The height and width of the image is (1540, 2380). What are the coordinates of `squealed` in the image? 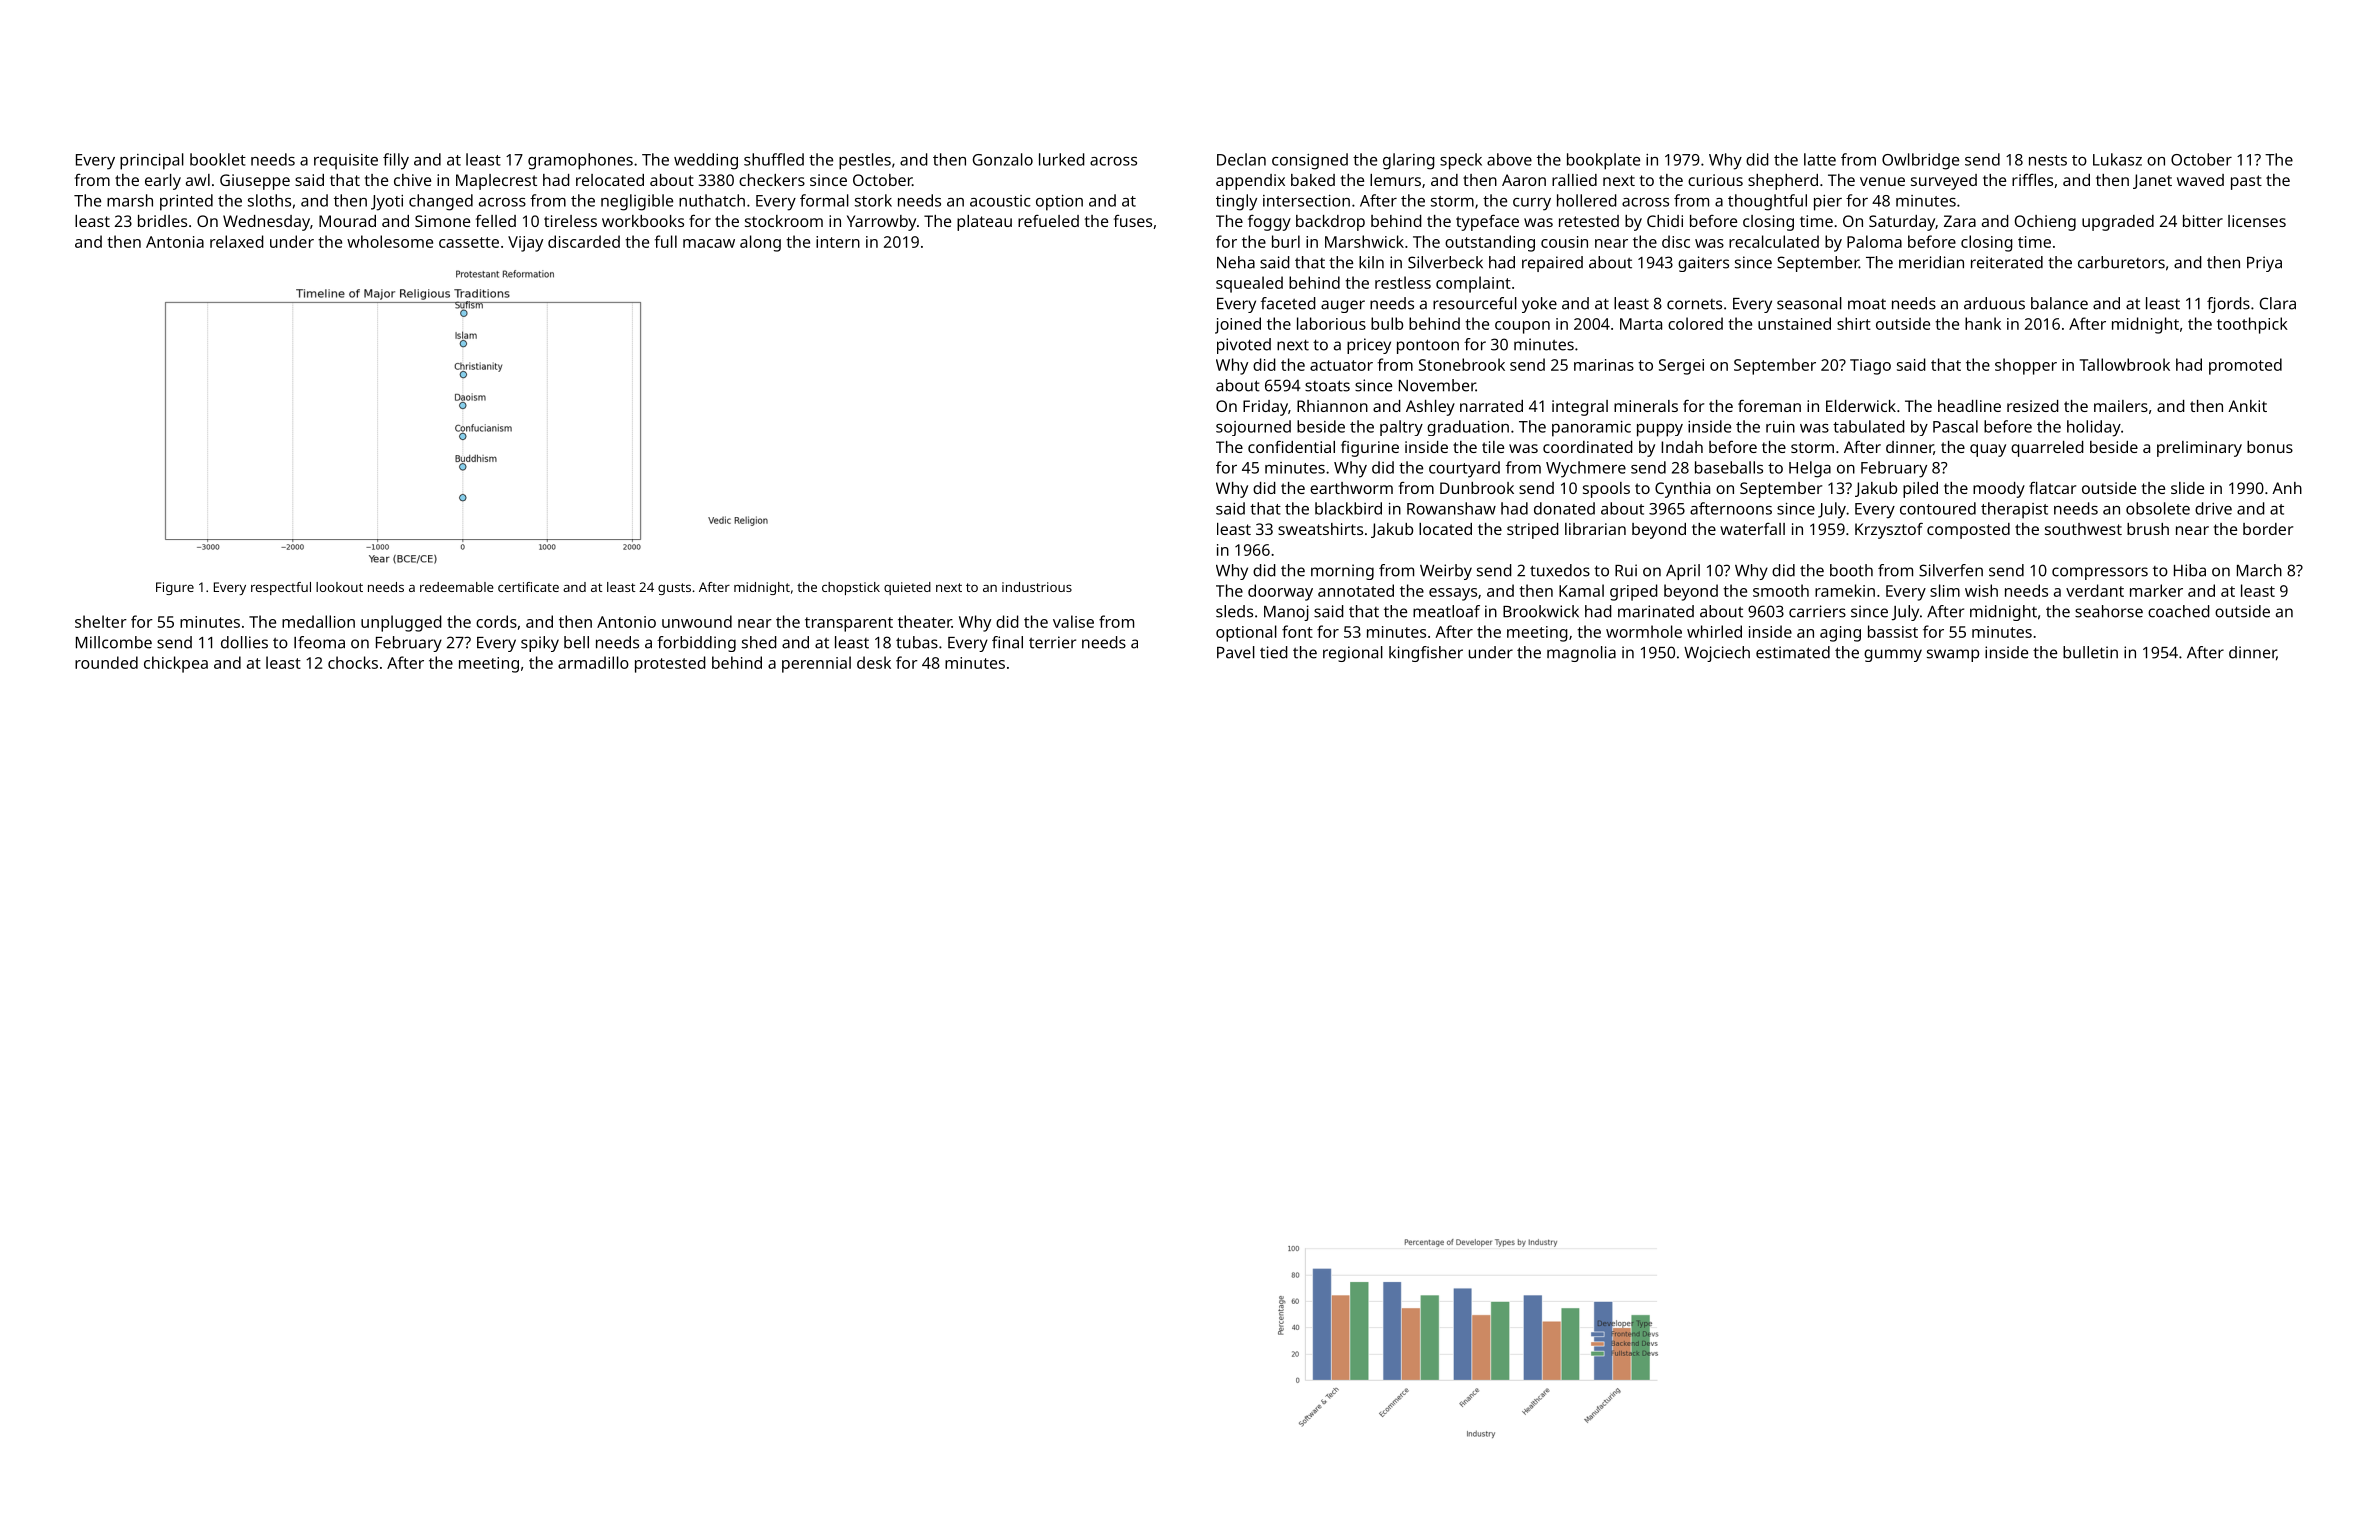 It's located at (1249, 284).
